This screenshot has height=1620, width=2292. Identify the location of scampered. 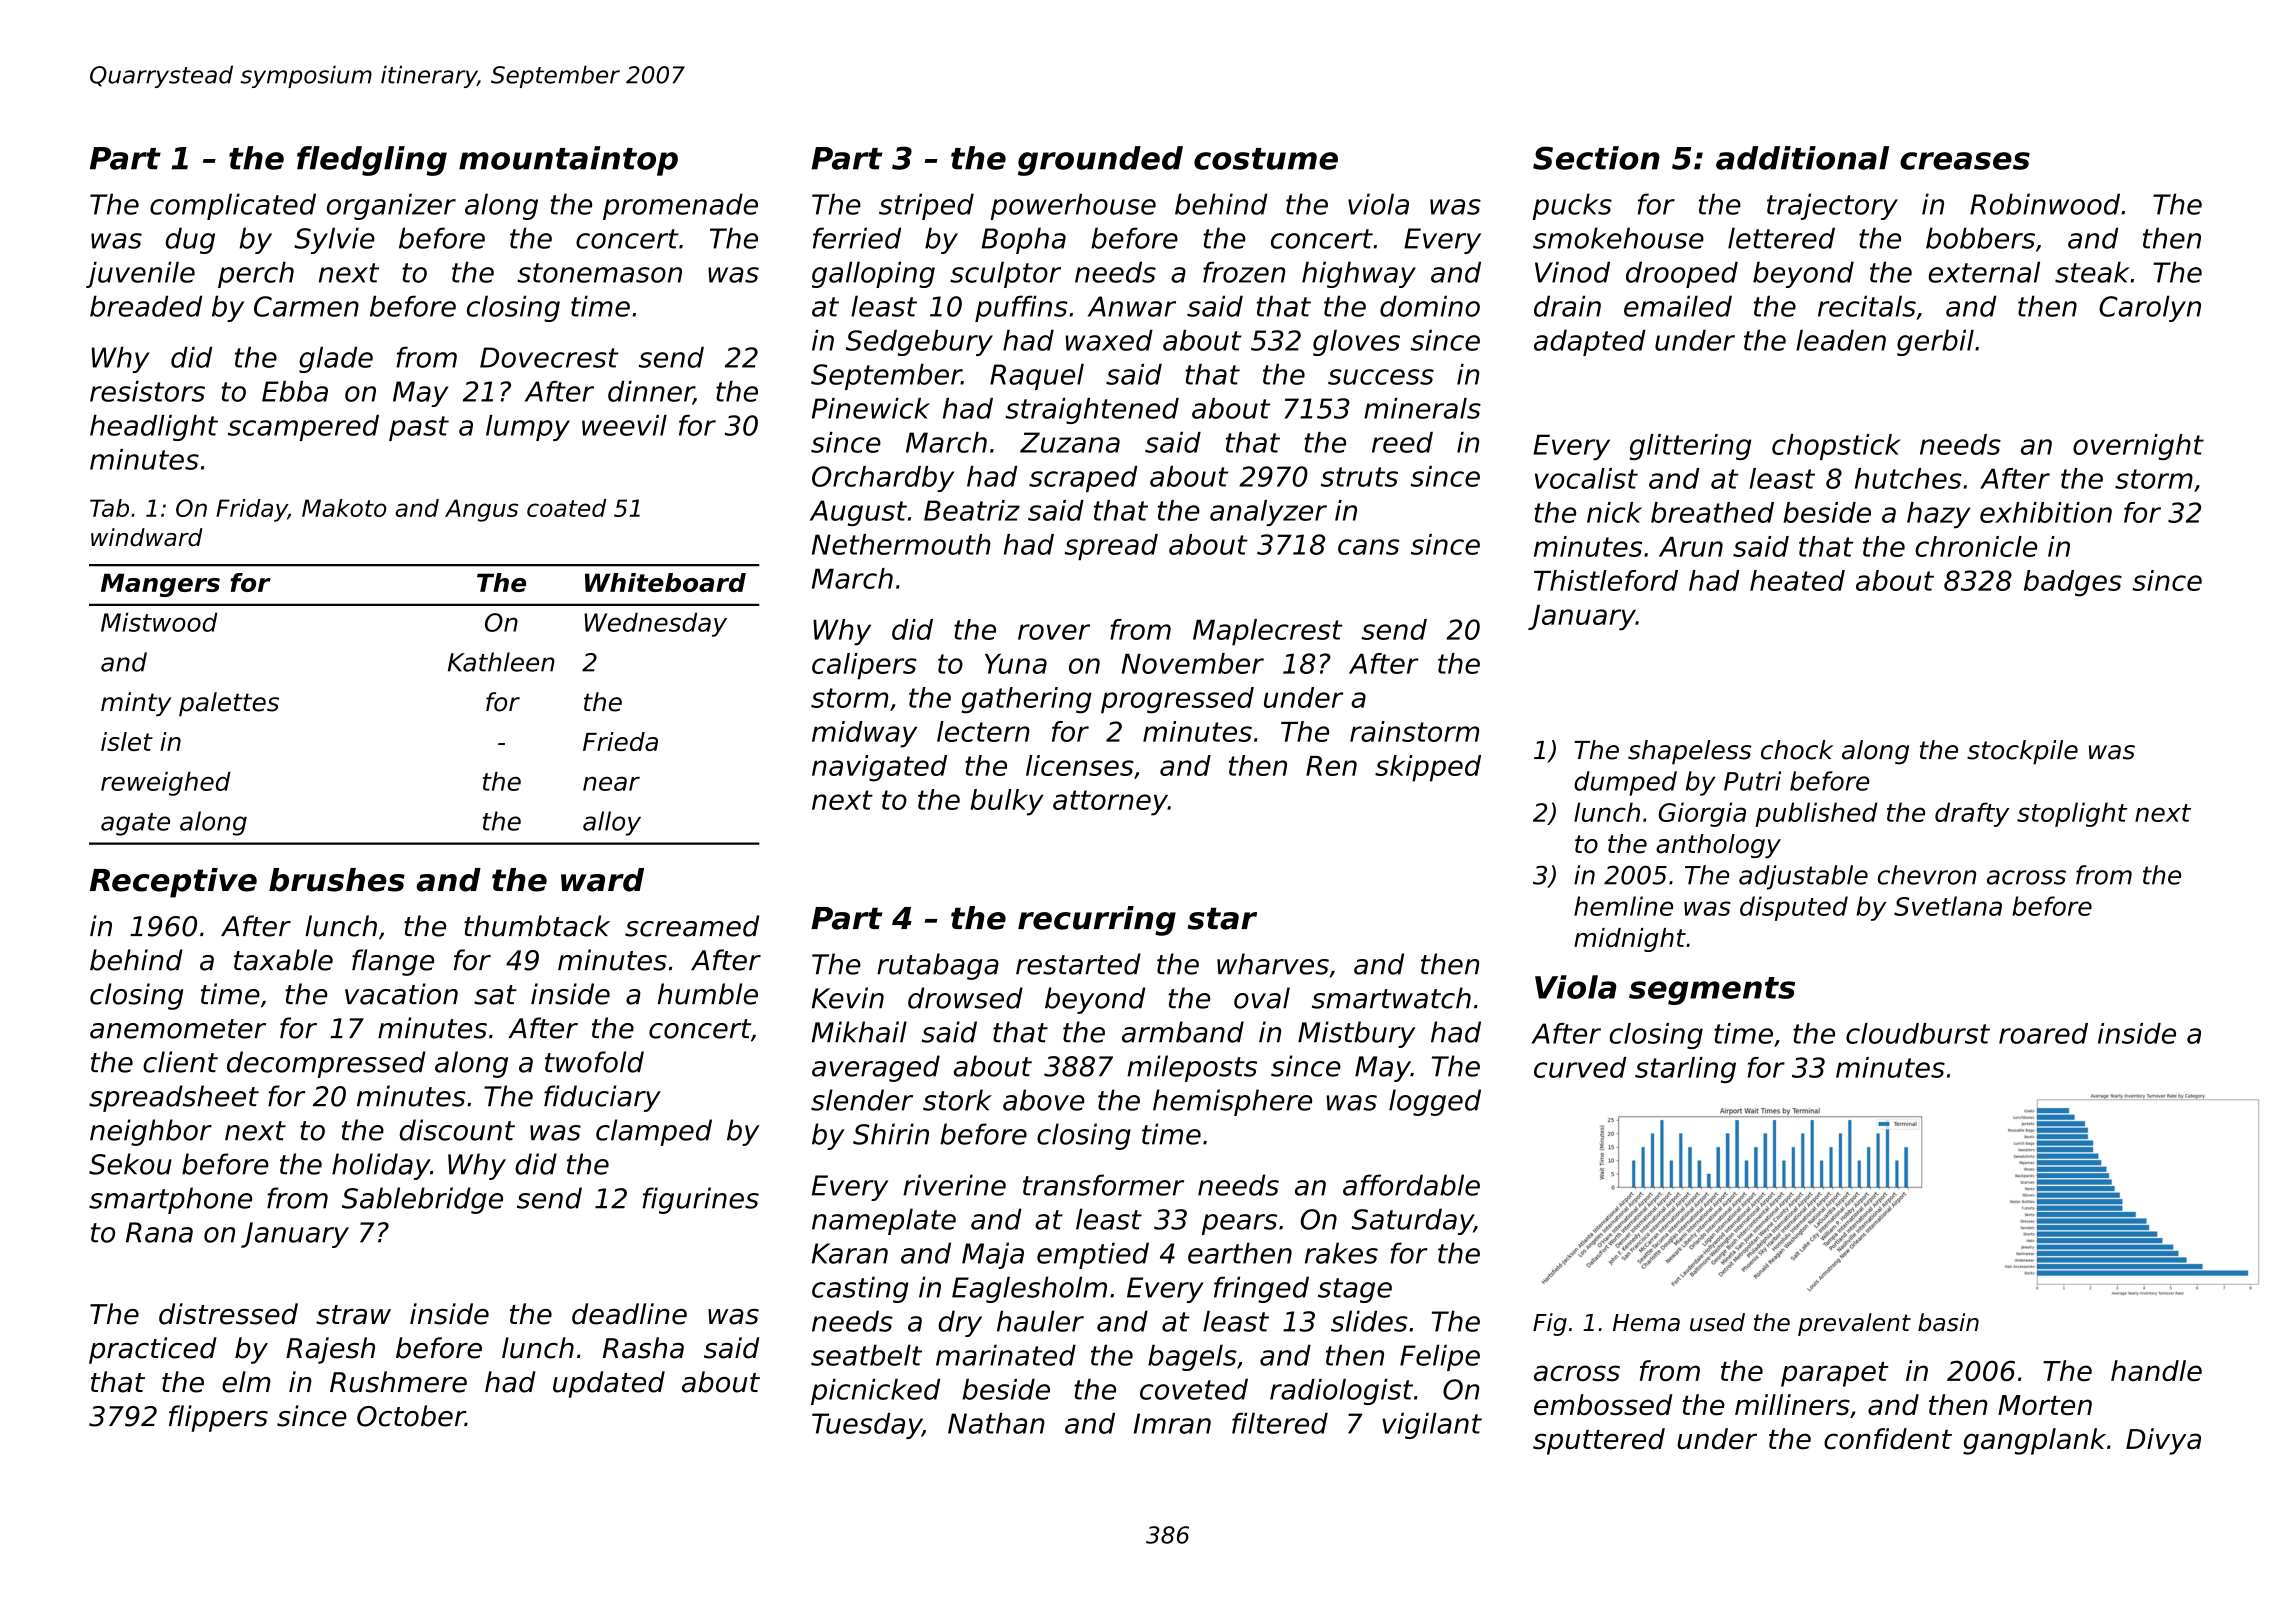
(303, 428).
